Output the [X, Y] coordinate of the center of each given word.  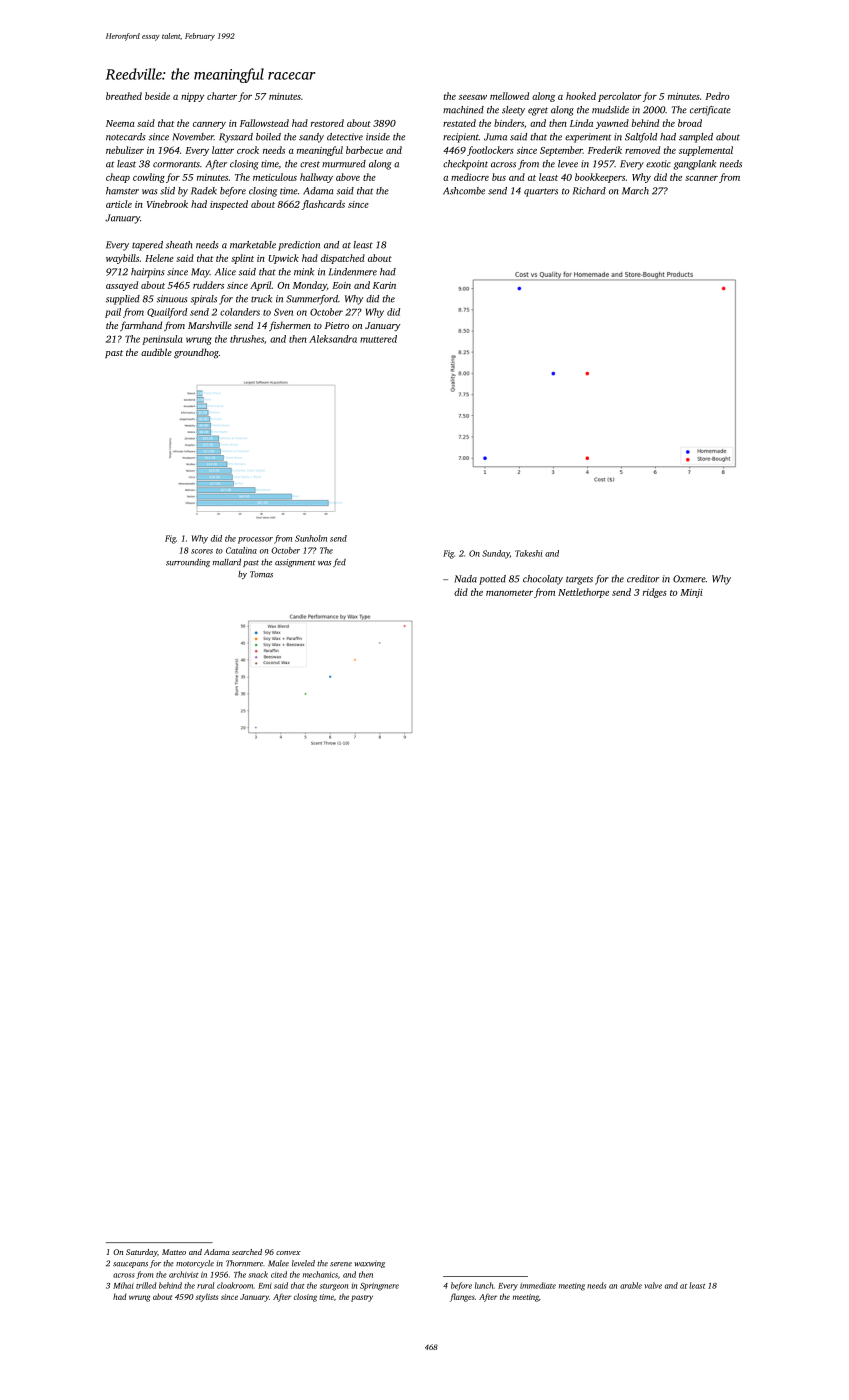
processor [255, 540]
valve [653, 1285]
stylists [207, 1298]
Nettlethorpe [583, 593]
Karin [384, 285]
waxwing [369, 1264]
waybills [122, 259]
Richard [589, 191]
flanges [462, 1297]
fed [339, 563]
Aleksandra [333, 339]
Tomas [261, 574]
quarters [541, 192]
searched [247, 1252]
